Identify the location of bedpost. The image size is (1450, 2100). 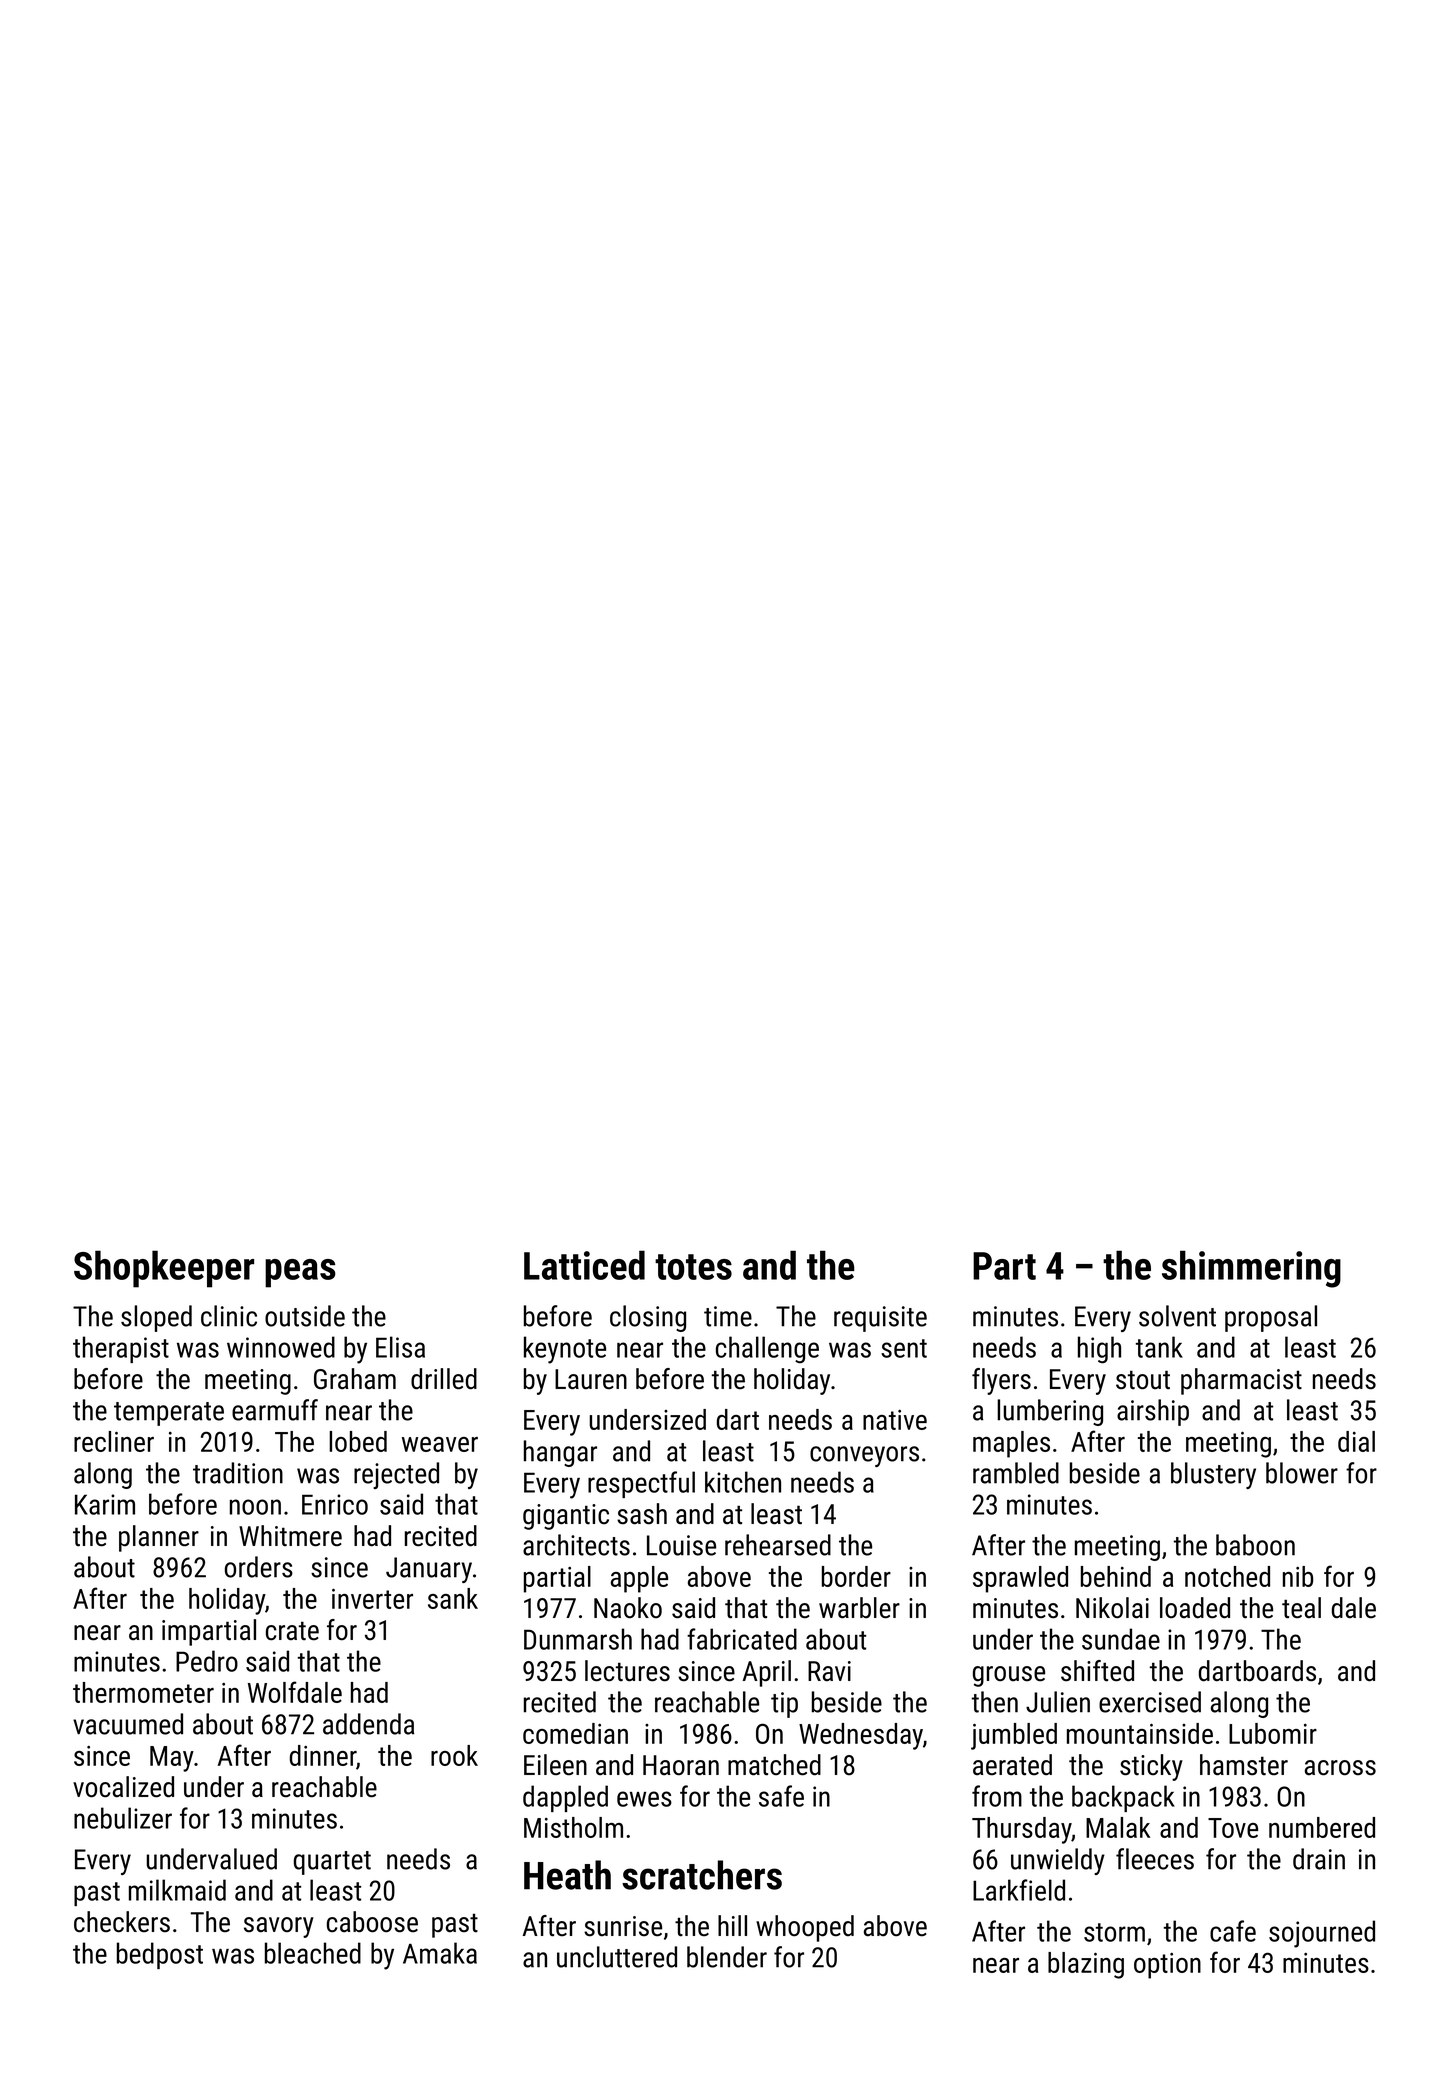
(160, 1955).
